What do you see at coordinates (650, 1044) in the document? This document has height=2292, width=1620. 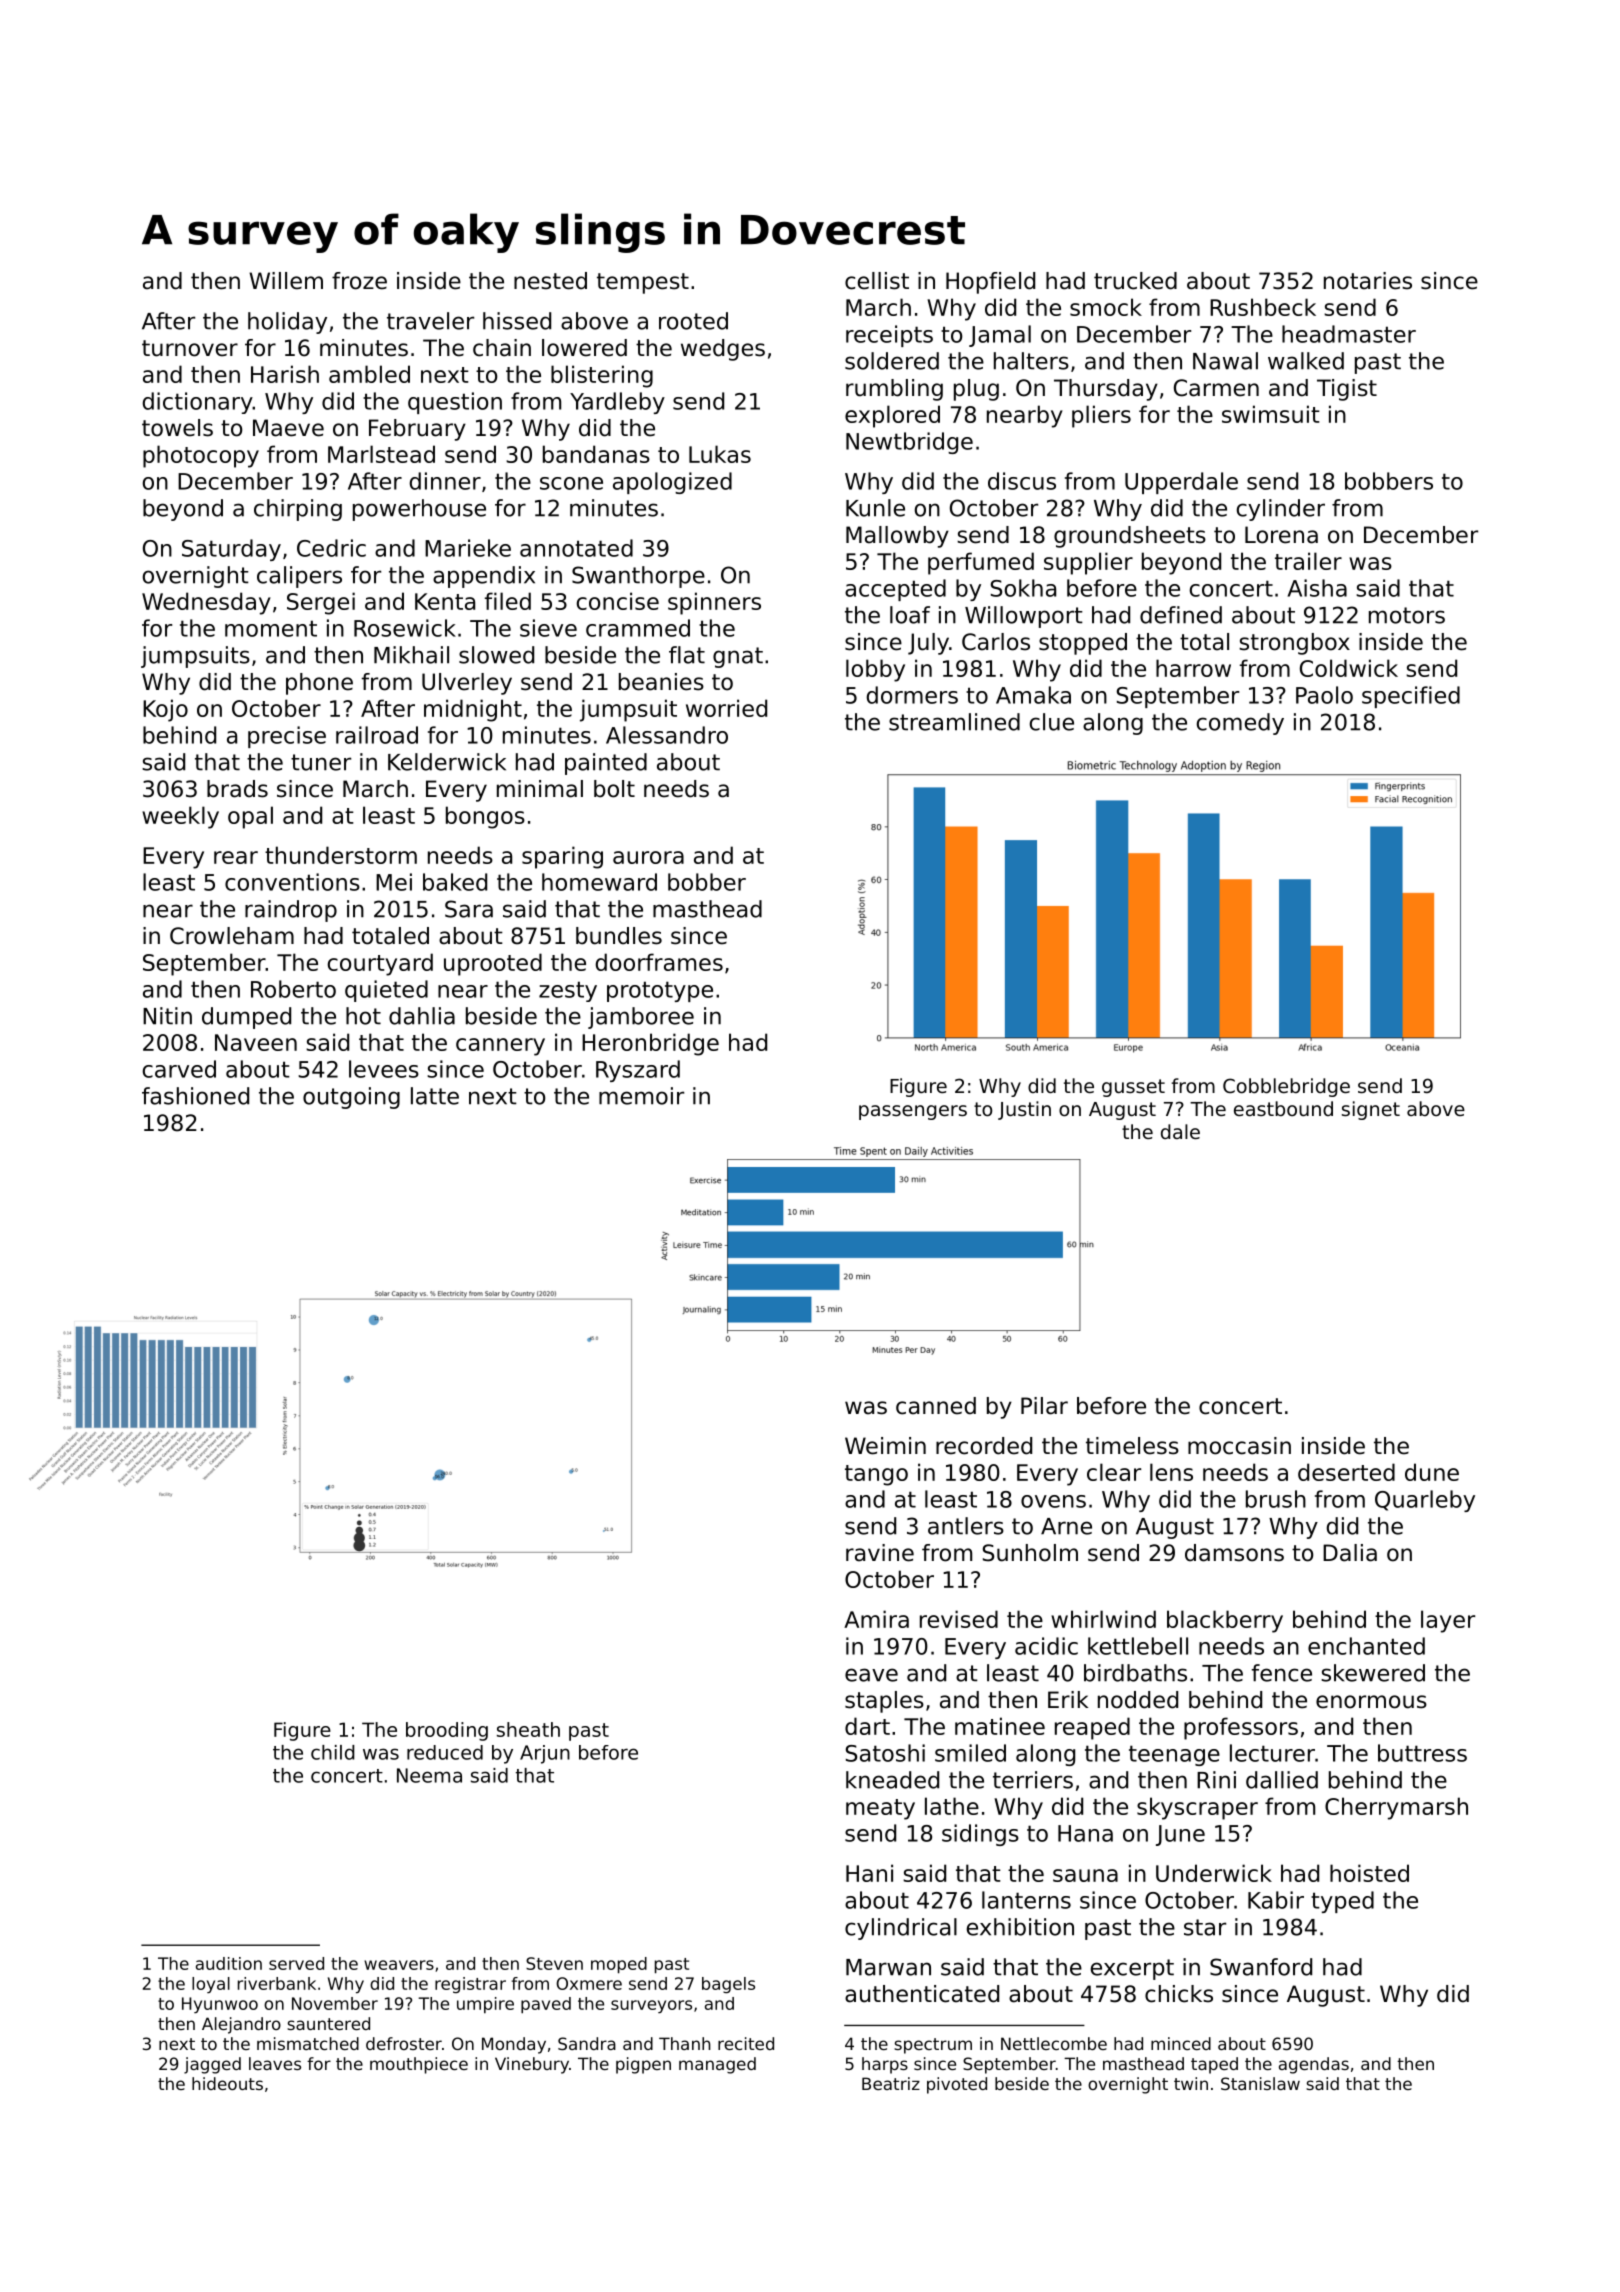 I see `Heronbridge` at bounding box center [650, 1044].
